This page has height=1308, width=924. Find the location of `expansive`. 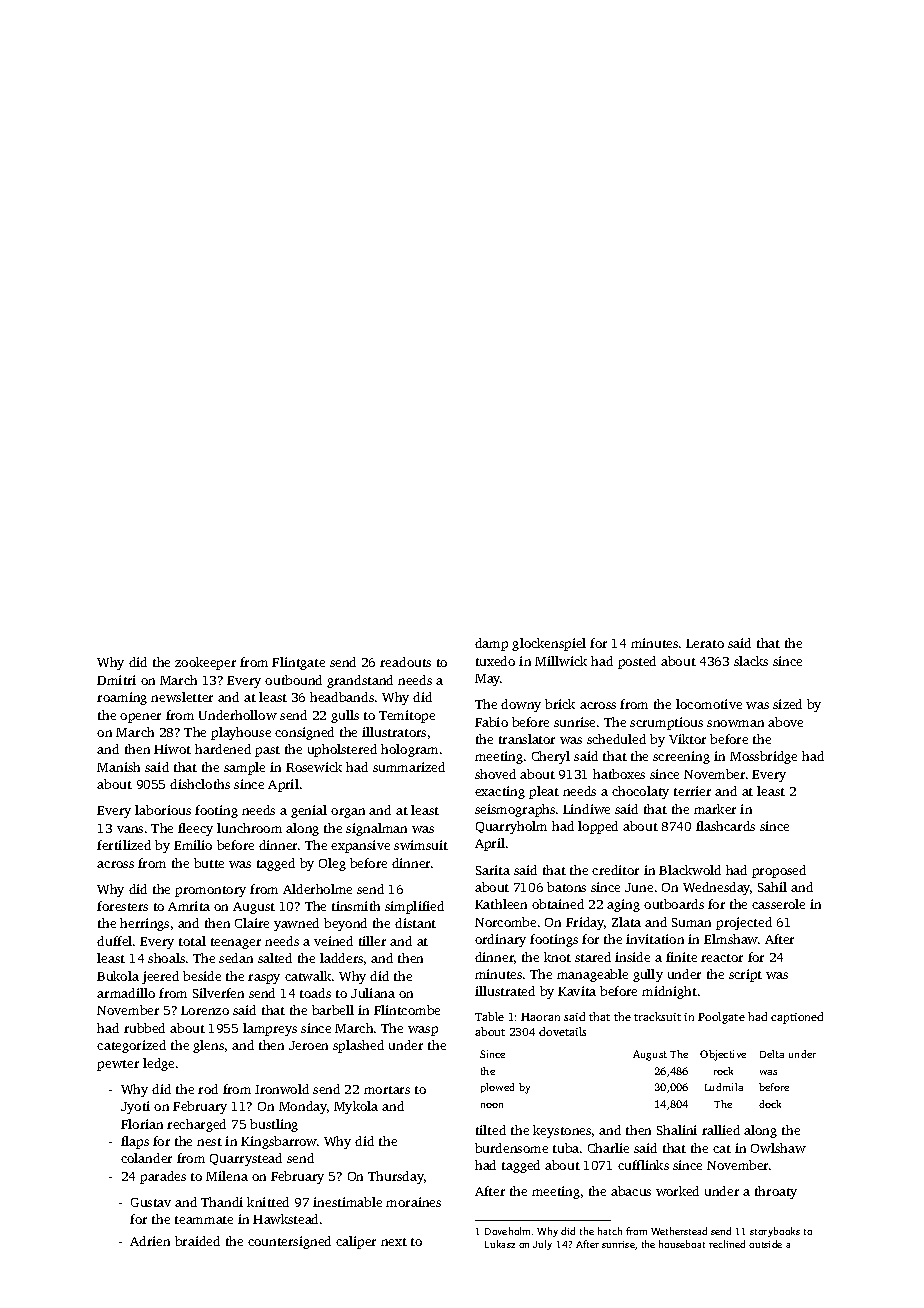

expansive is located at coordinates (360, 846).
